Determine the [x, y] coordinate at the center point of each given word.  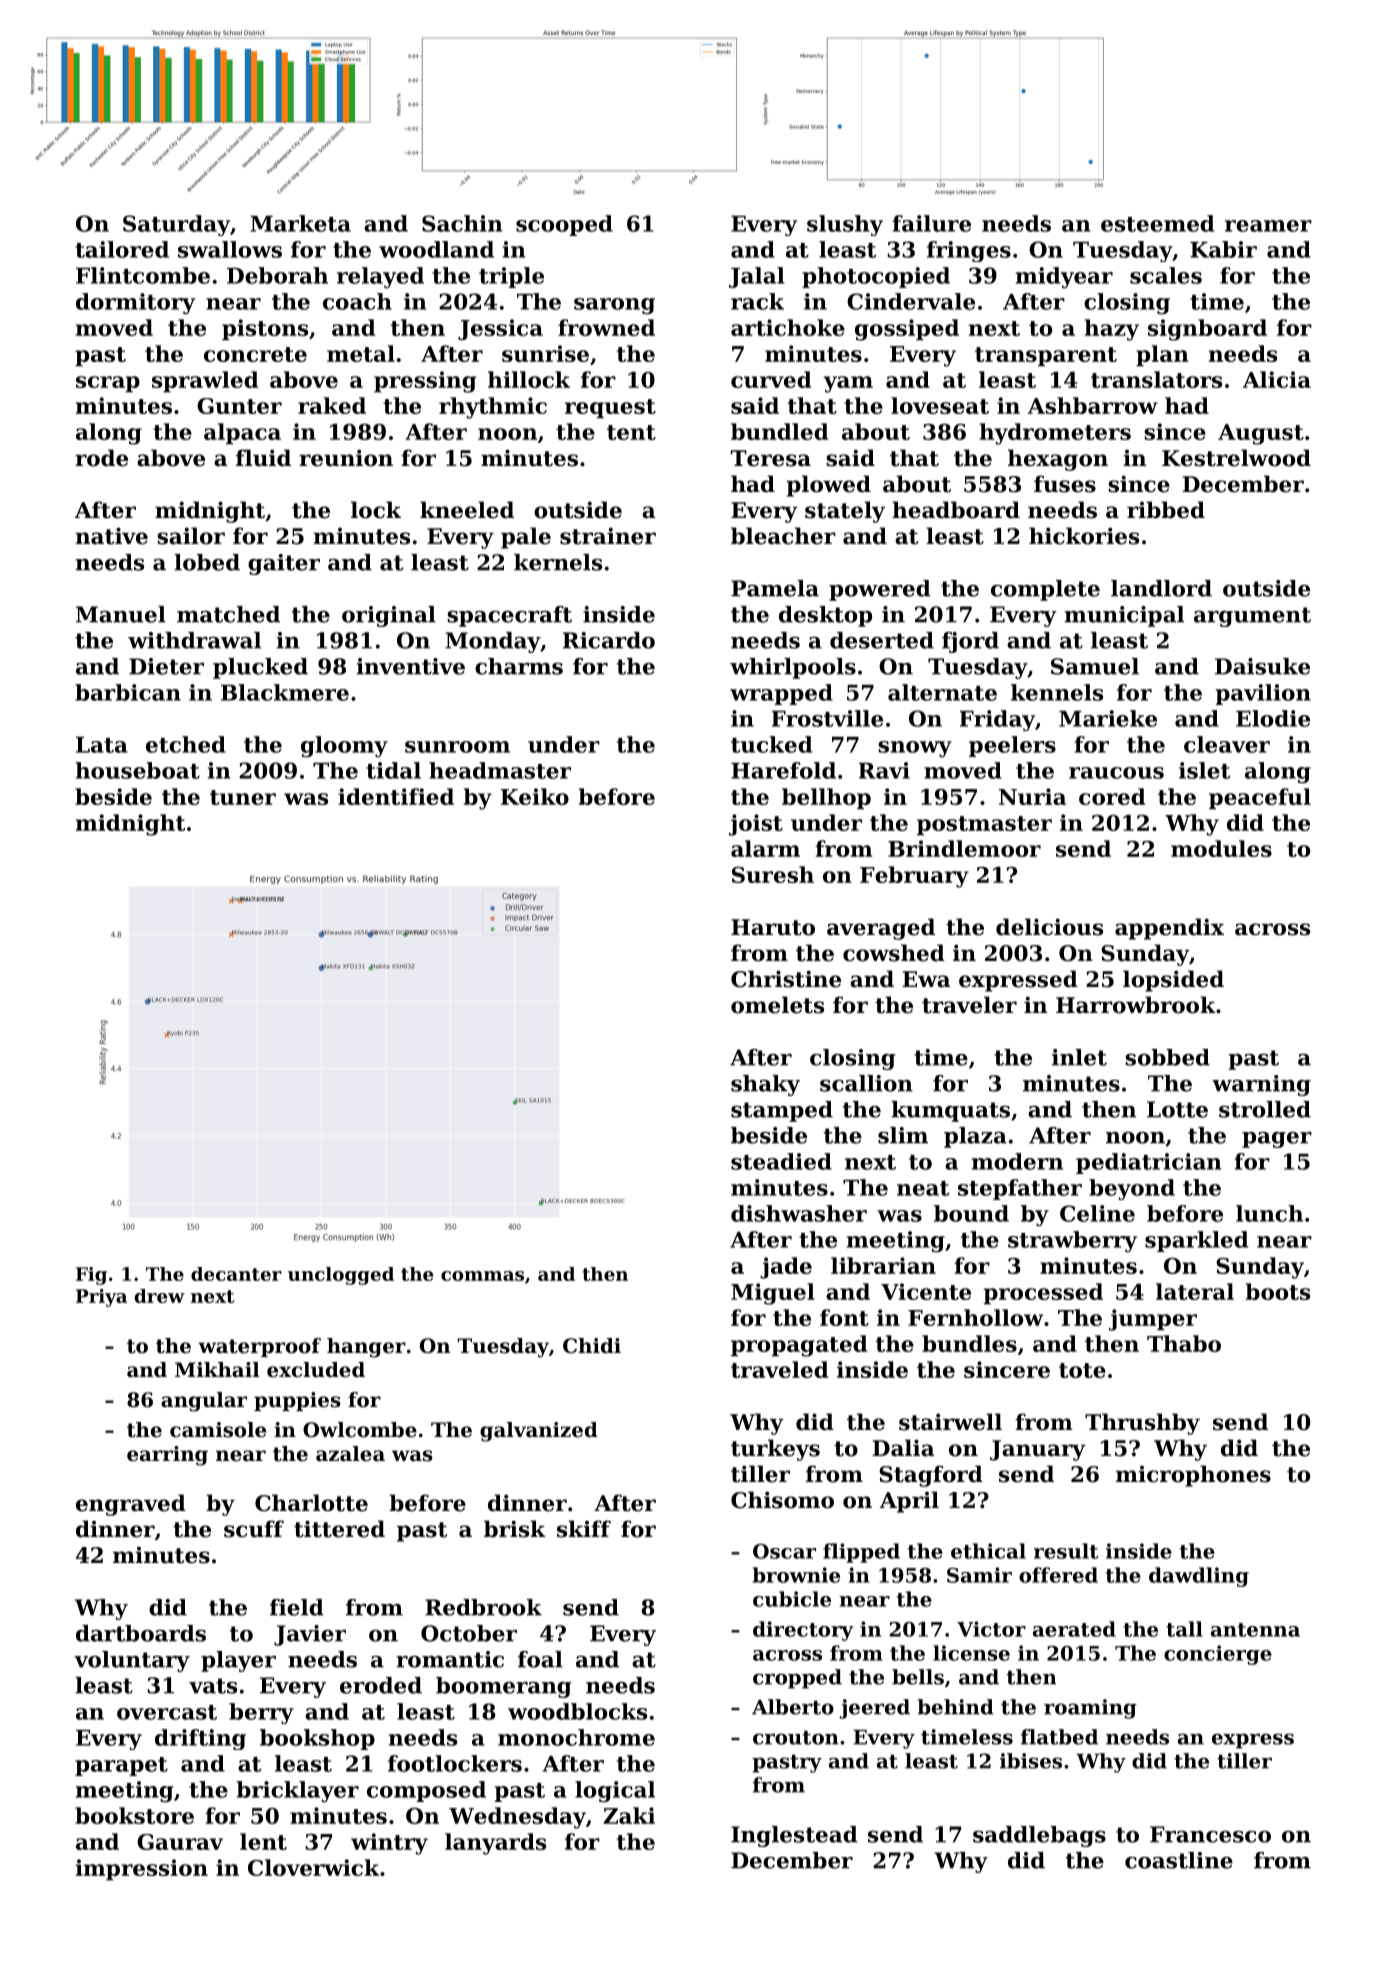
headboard [956, 510]
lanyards [495, 1844]
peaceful [1260, 798]
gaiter [284, 564]
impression [142, 1869]
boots [1278, 1291]
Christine [786, 979]
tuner [243, 797]
